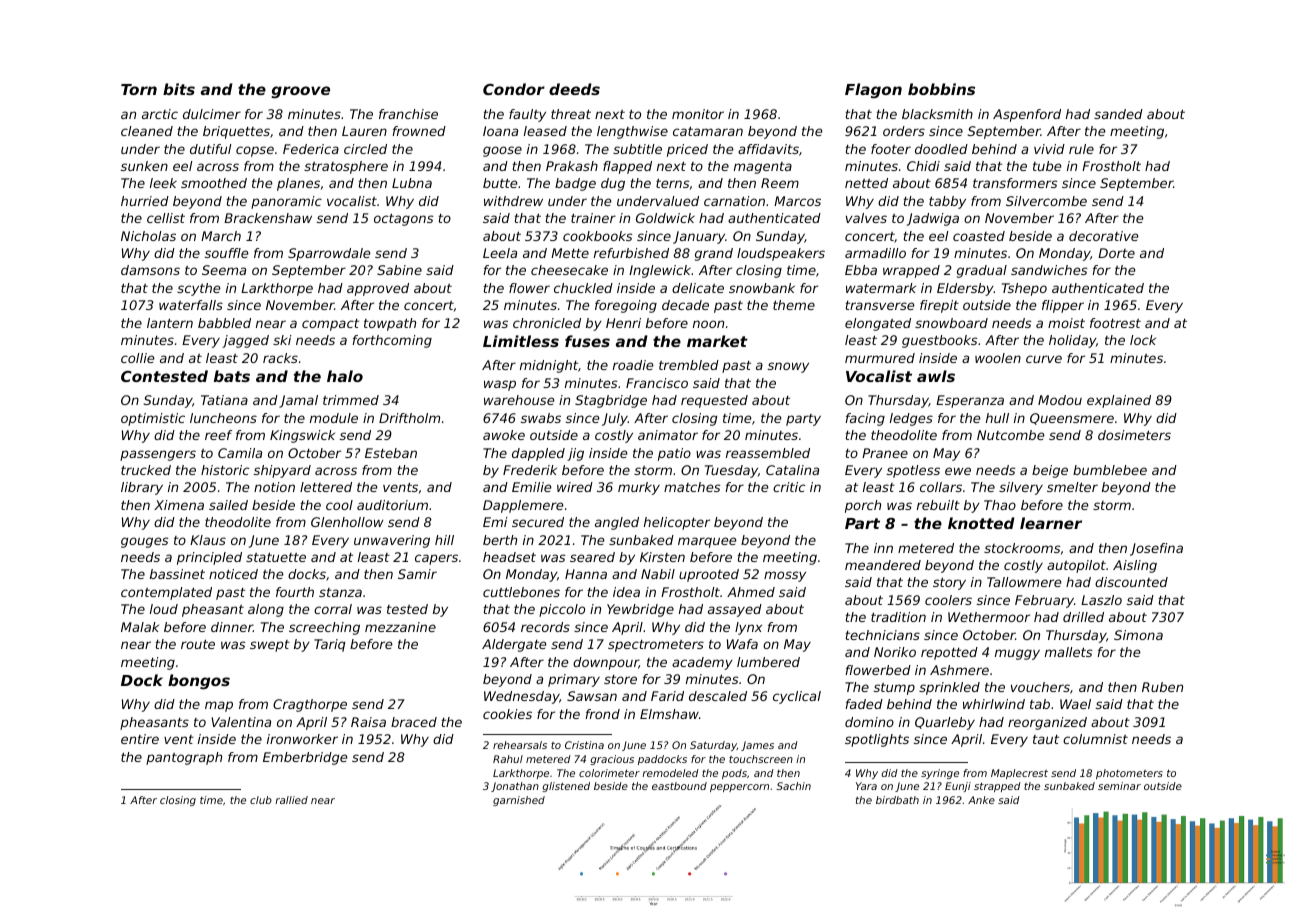 The height and width of the screenshot is (924, 1308). Describe the element at coordinates (500, 131) in the screenshot. I see `Ioana` at that location.
